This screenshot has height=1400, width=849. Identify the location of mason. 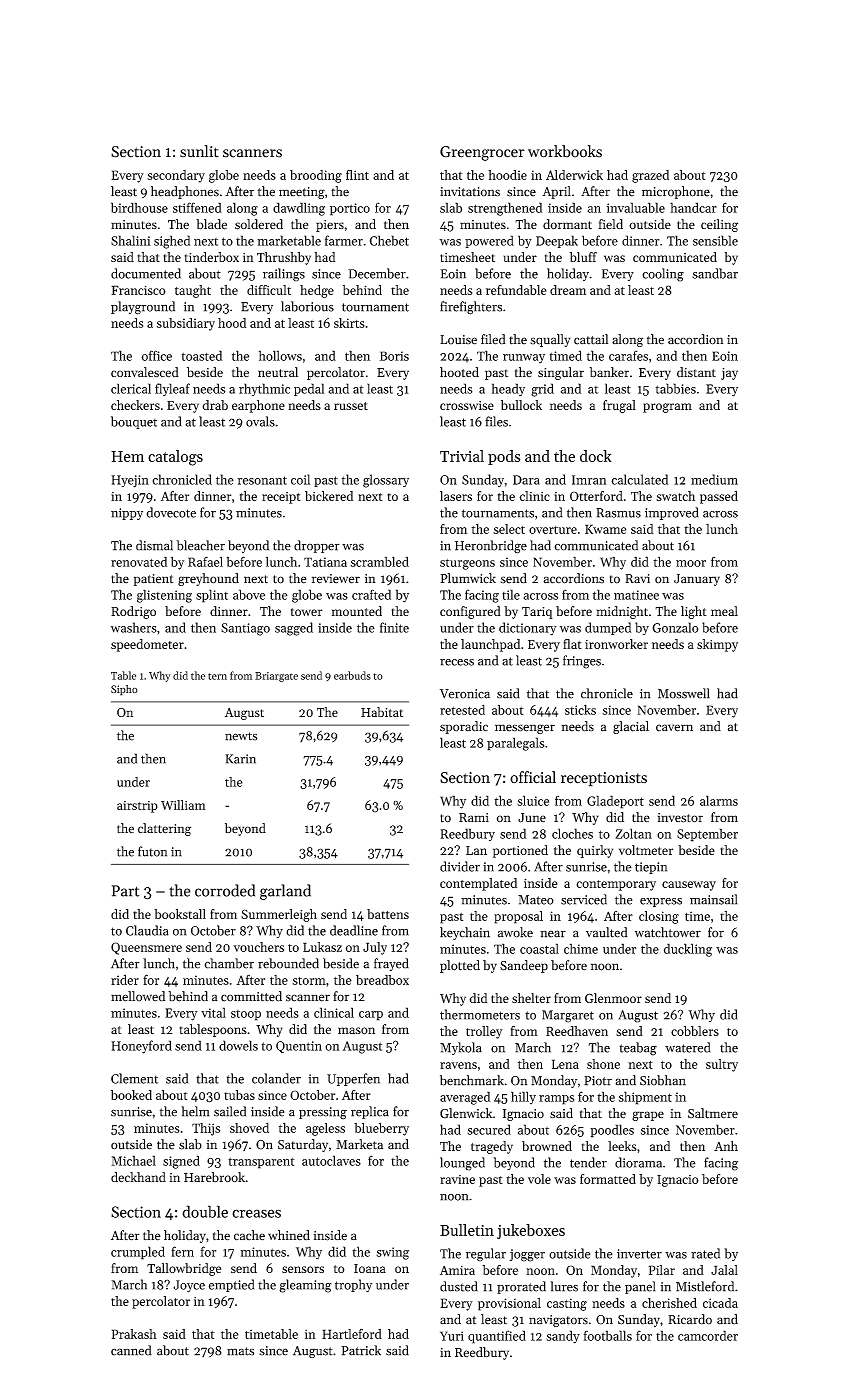
(356, 1030).
